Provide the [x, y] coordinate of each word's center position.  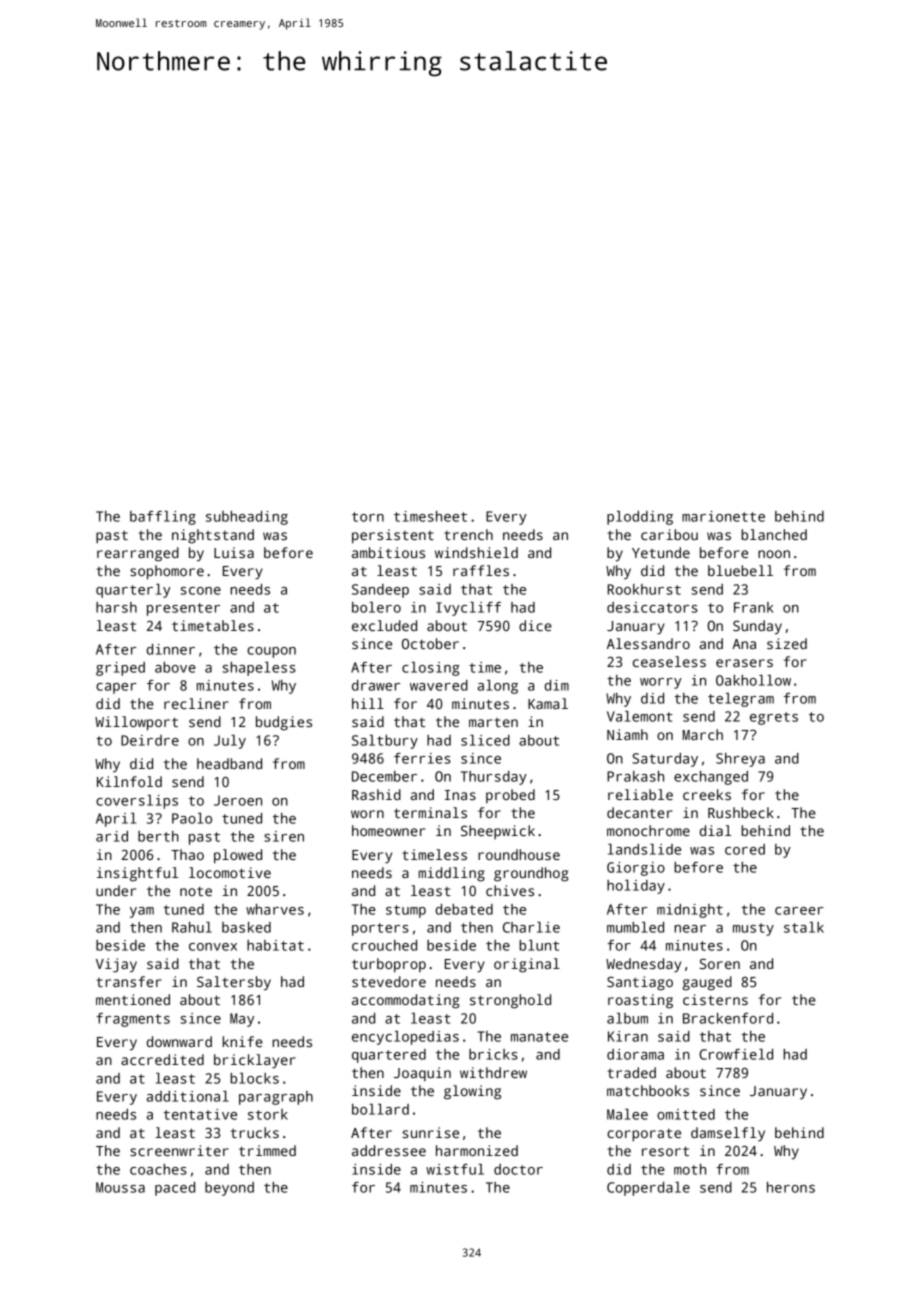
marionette [723, 516]
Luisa [234, 552]
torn [368, 517]
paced [175, 1189]
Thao [187, 854]
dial [716, 830]
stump [406, 911]
